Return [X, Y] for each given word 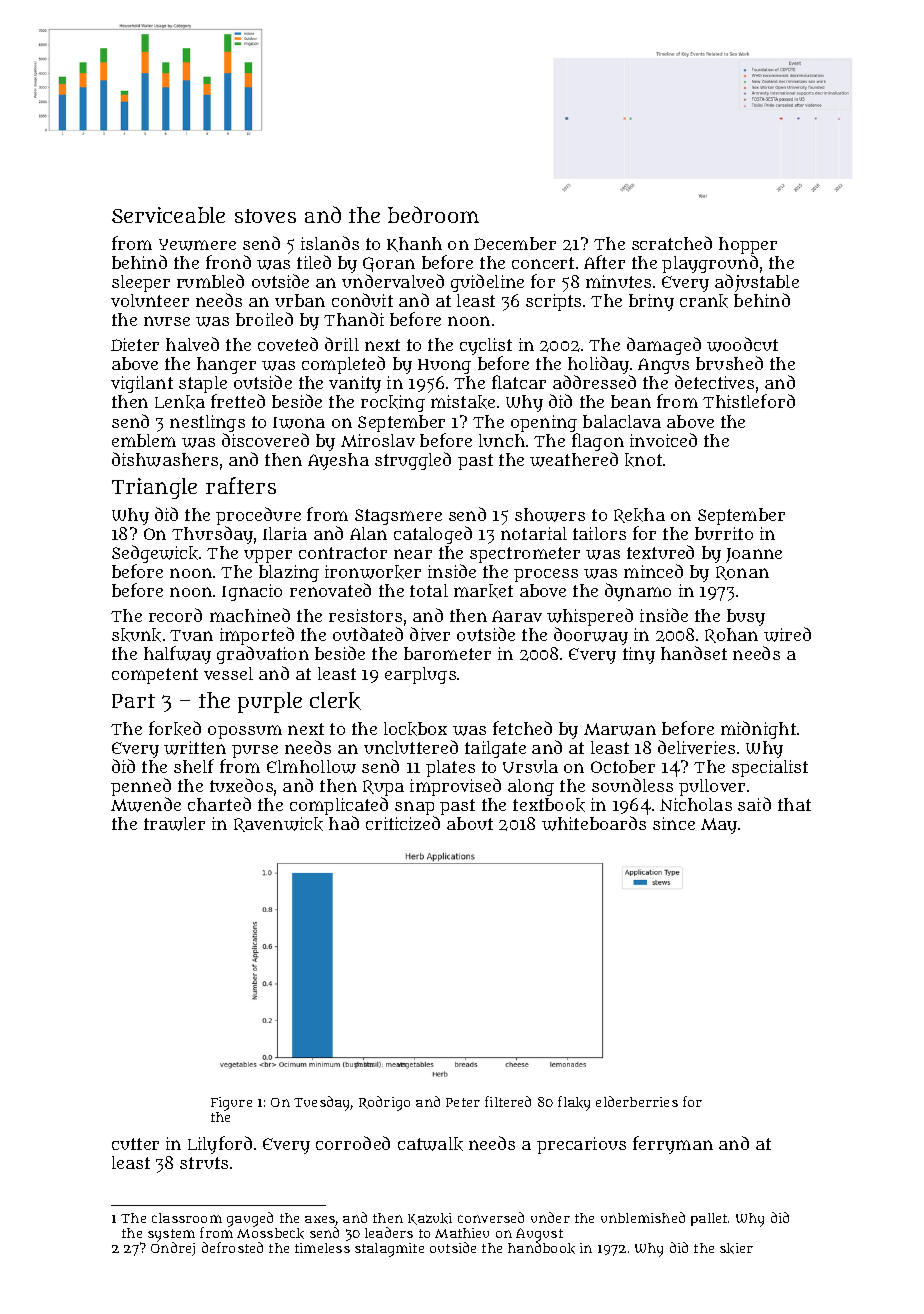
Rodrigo [384, 1103]
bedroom [433, 214]
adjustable [757, 283]
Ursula [530, 766]
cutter [135, 1144]
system [171, 1236]
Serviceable [168, 215]
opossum [245, 732]
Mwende [146, 804]
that [794, 804]
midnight [758, 730]
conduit [362, 300]
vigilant [142, 384]
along [531, 787]
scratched [672, 243]
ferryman [673, 1145]
